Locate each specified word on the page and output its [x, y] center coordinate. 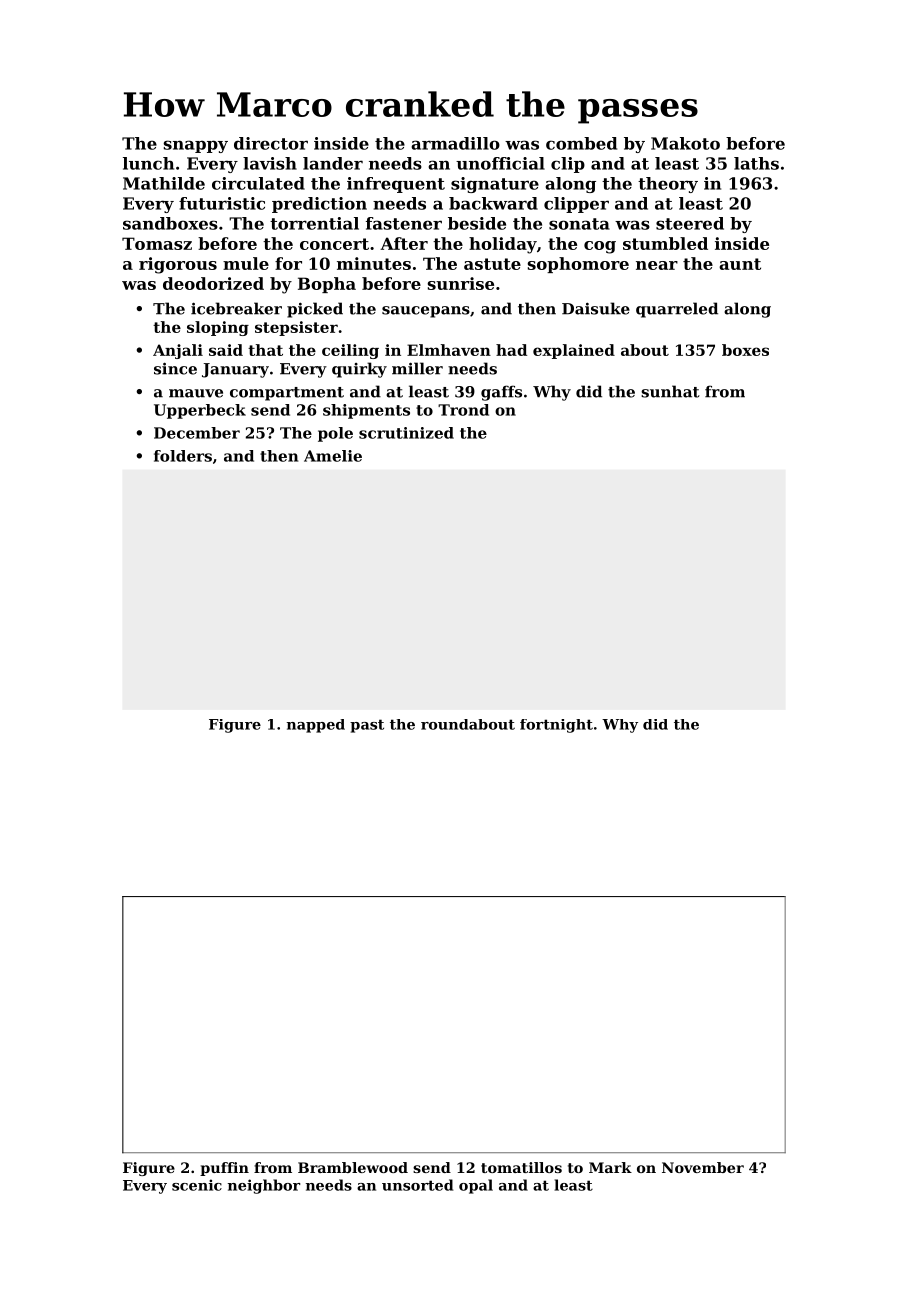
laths [756, 163]
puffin [224, 1169]
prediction [319, 205]
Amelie [333, 456]
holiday [503, 245]
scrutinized [406, 433]
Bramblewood [353, 1167]
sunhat [670, 391]
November [703, 1167]
